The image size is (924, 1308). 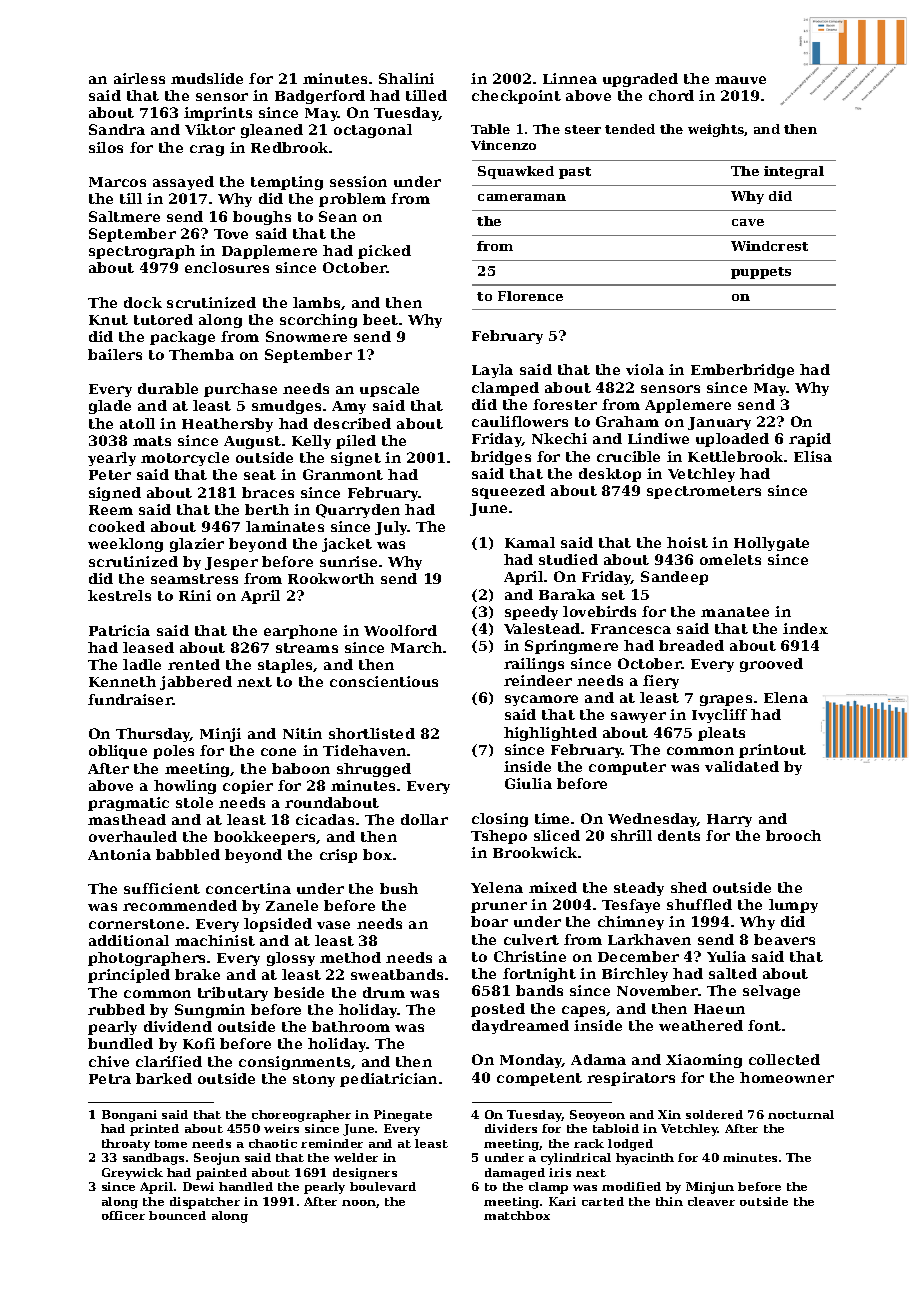 I want to click on integral, so click(x=794, y=172).
